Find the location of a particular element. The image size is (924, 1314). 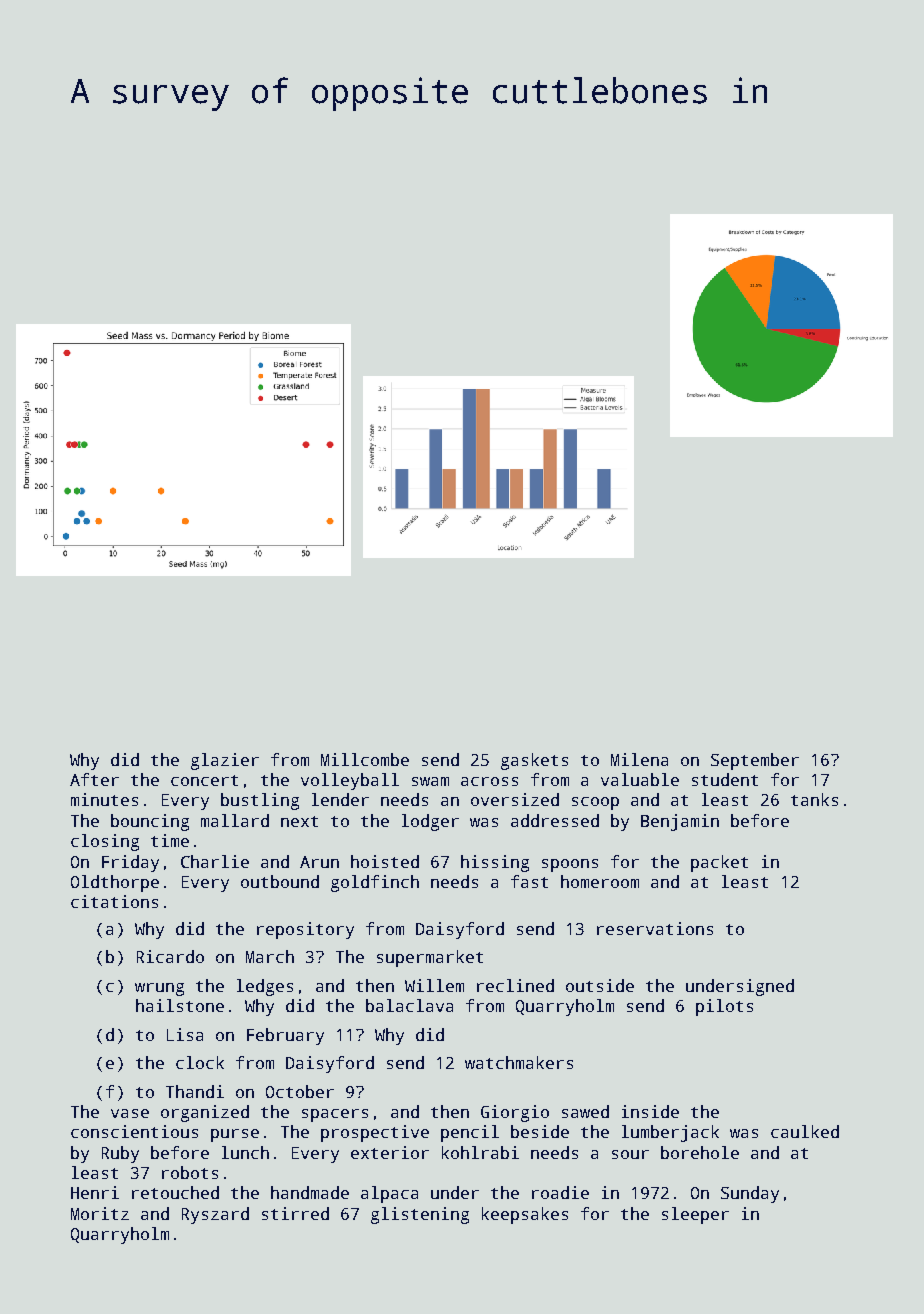

gaskets is located at coordinates (534, 761).
